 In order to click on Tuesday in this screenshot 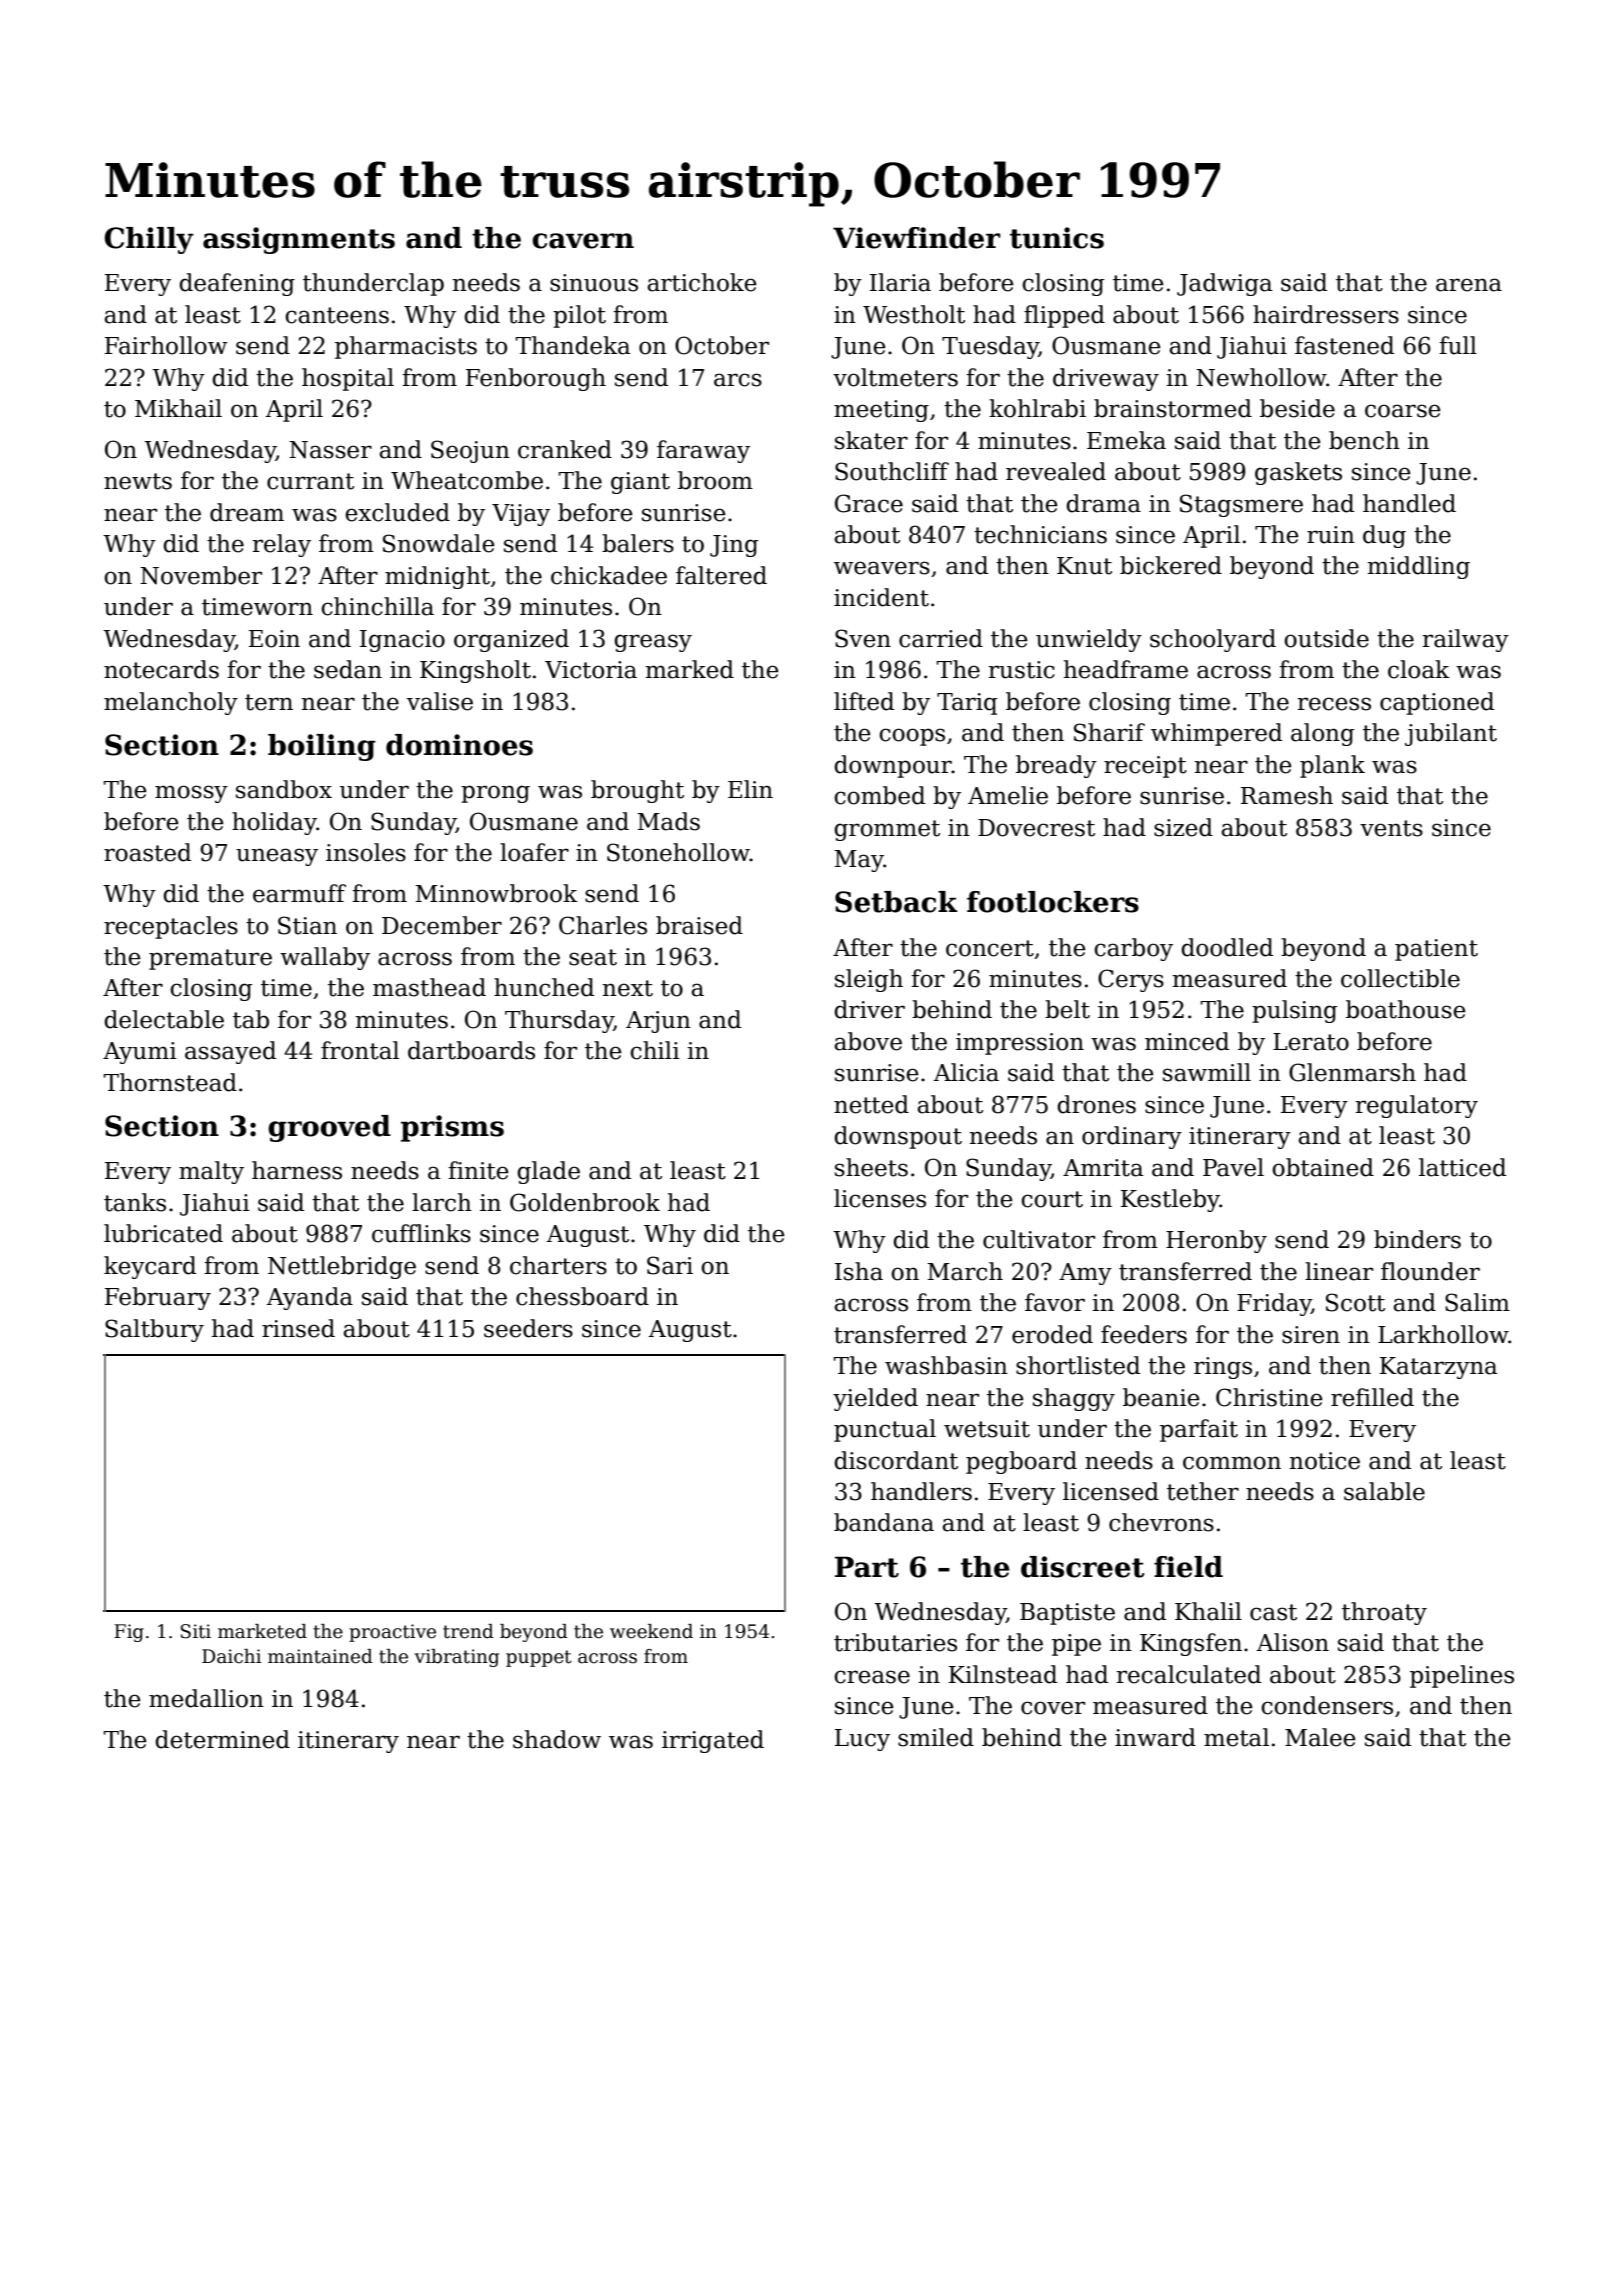, I will do `click(990, 347)`.
